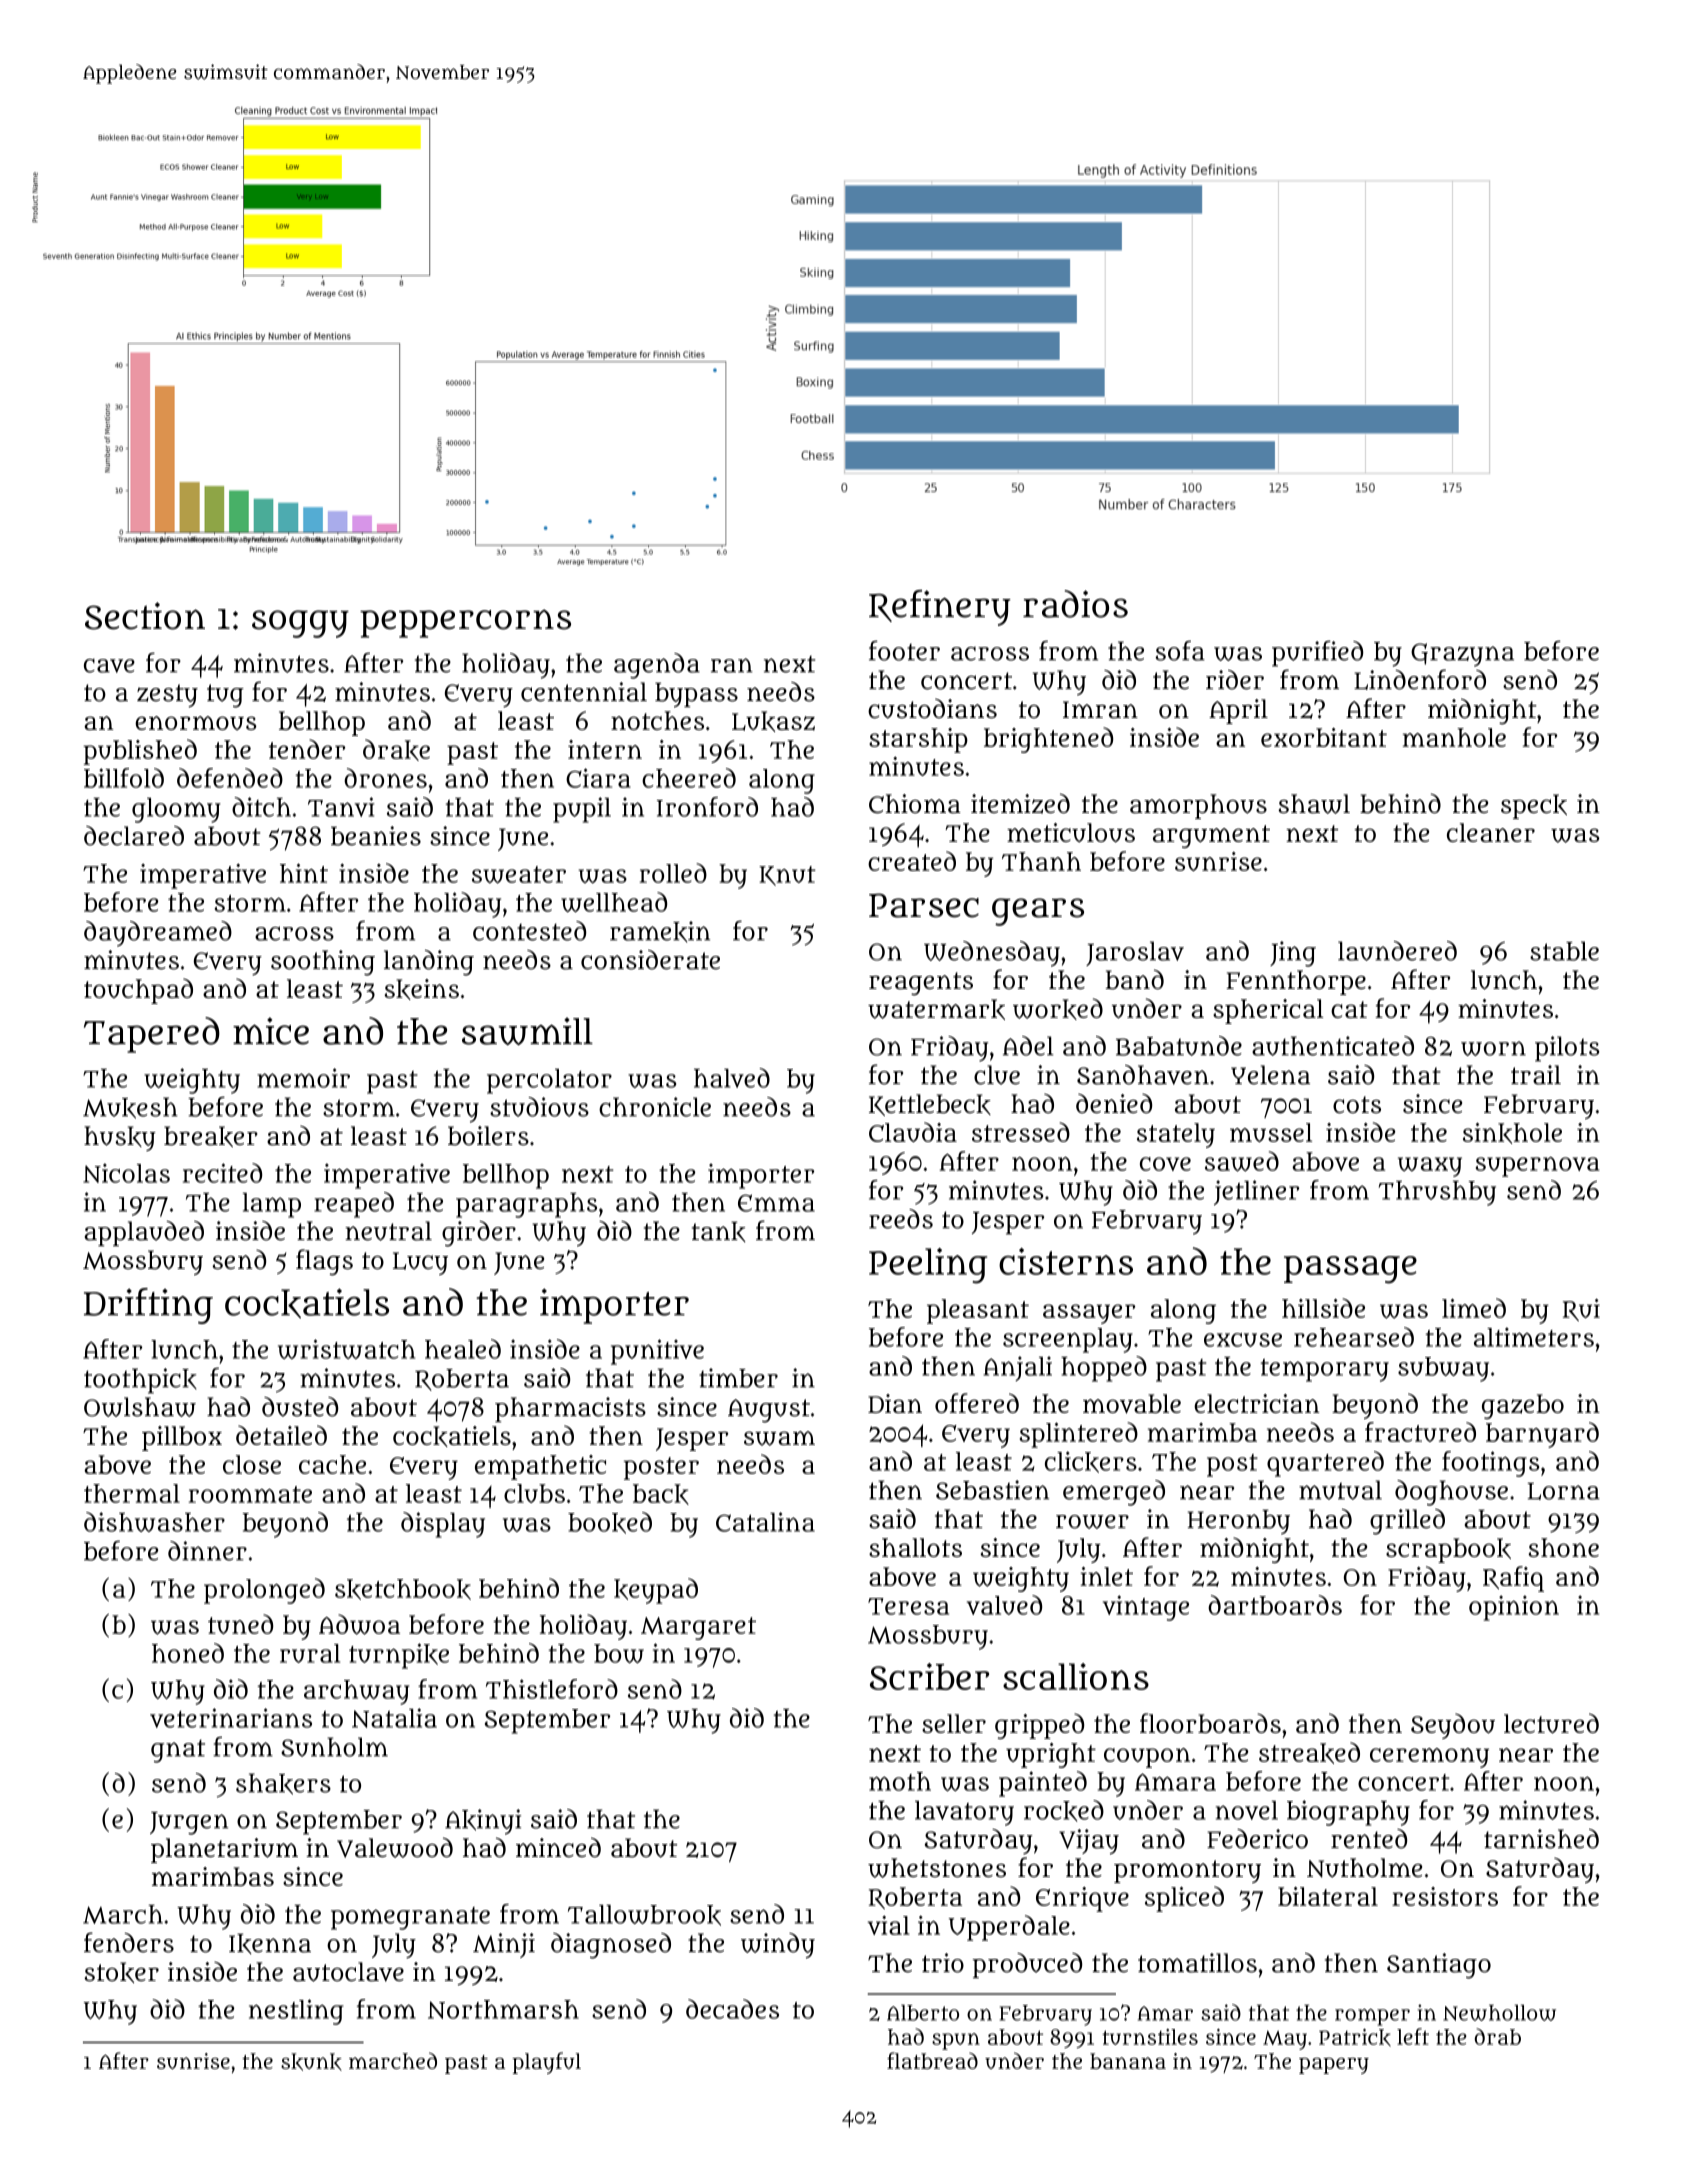 The width and height of the screenshot is (1683, 2178). I want to click on skunk, so click(311, 2062).
